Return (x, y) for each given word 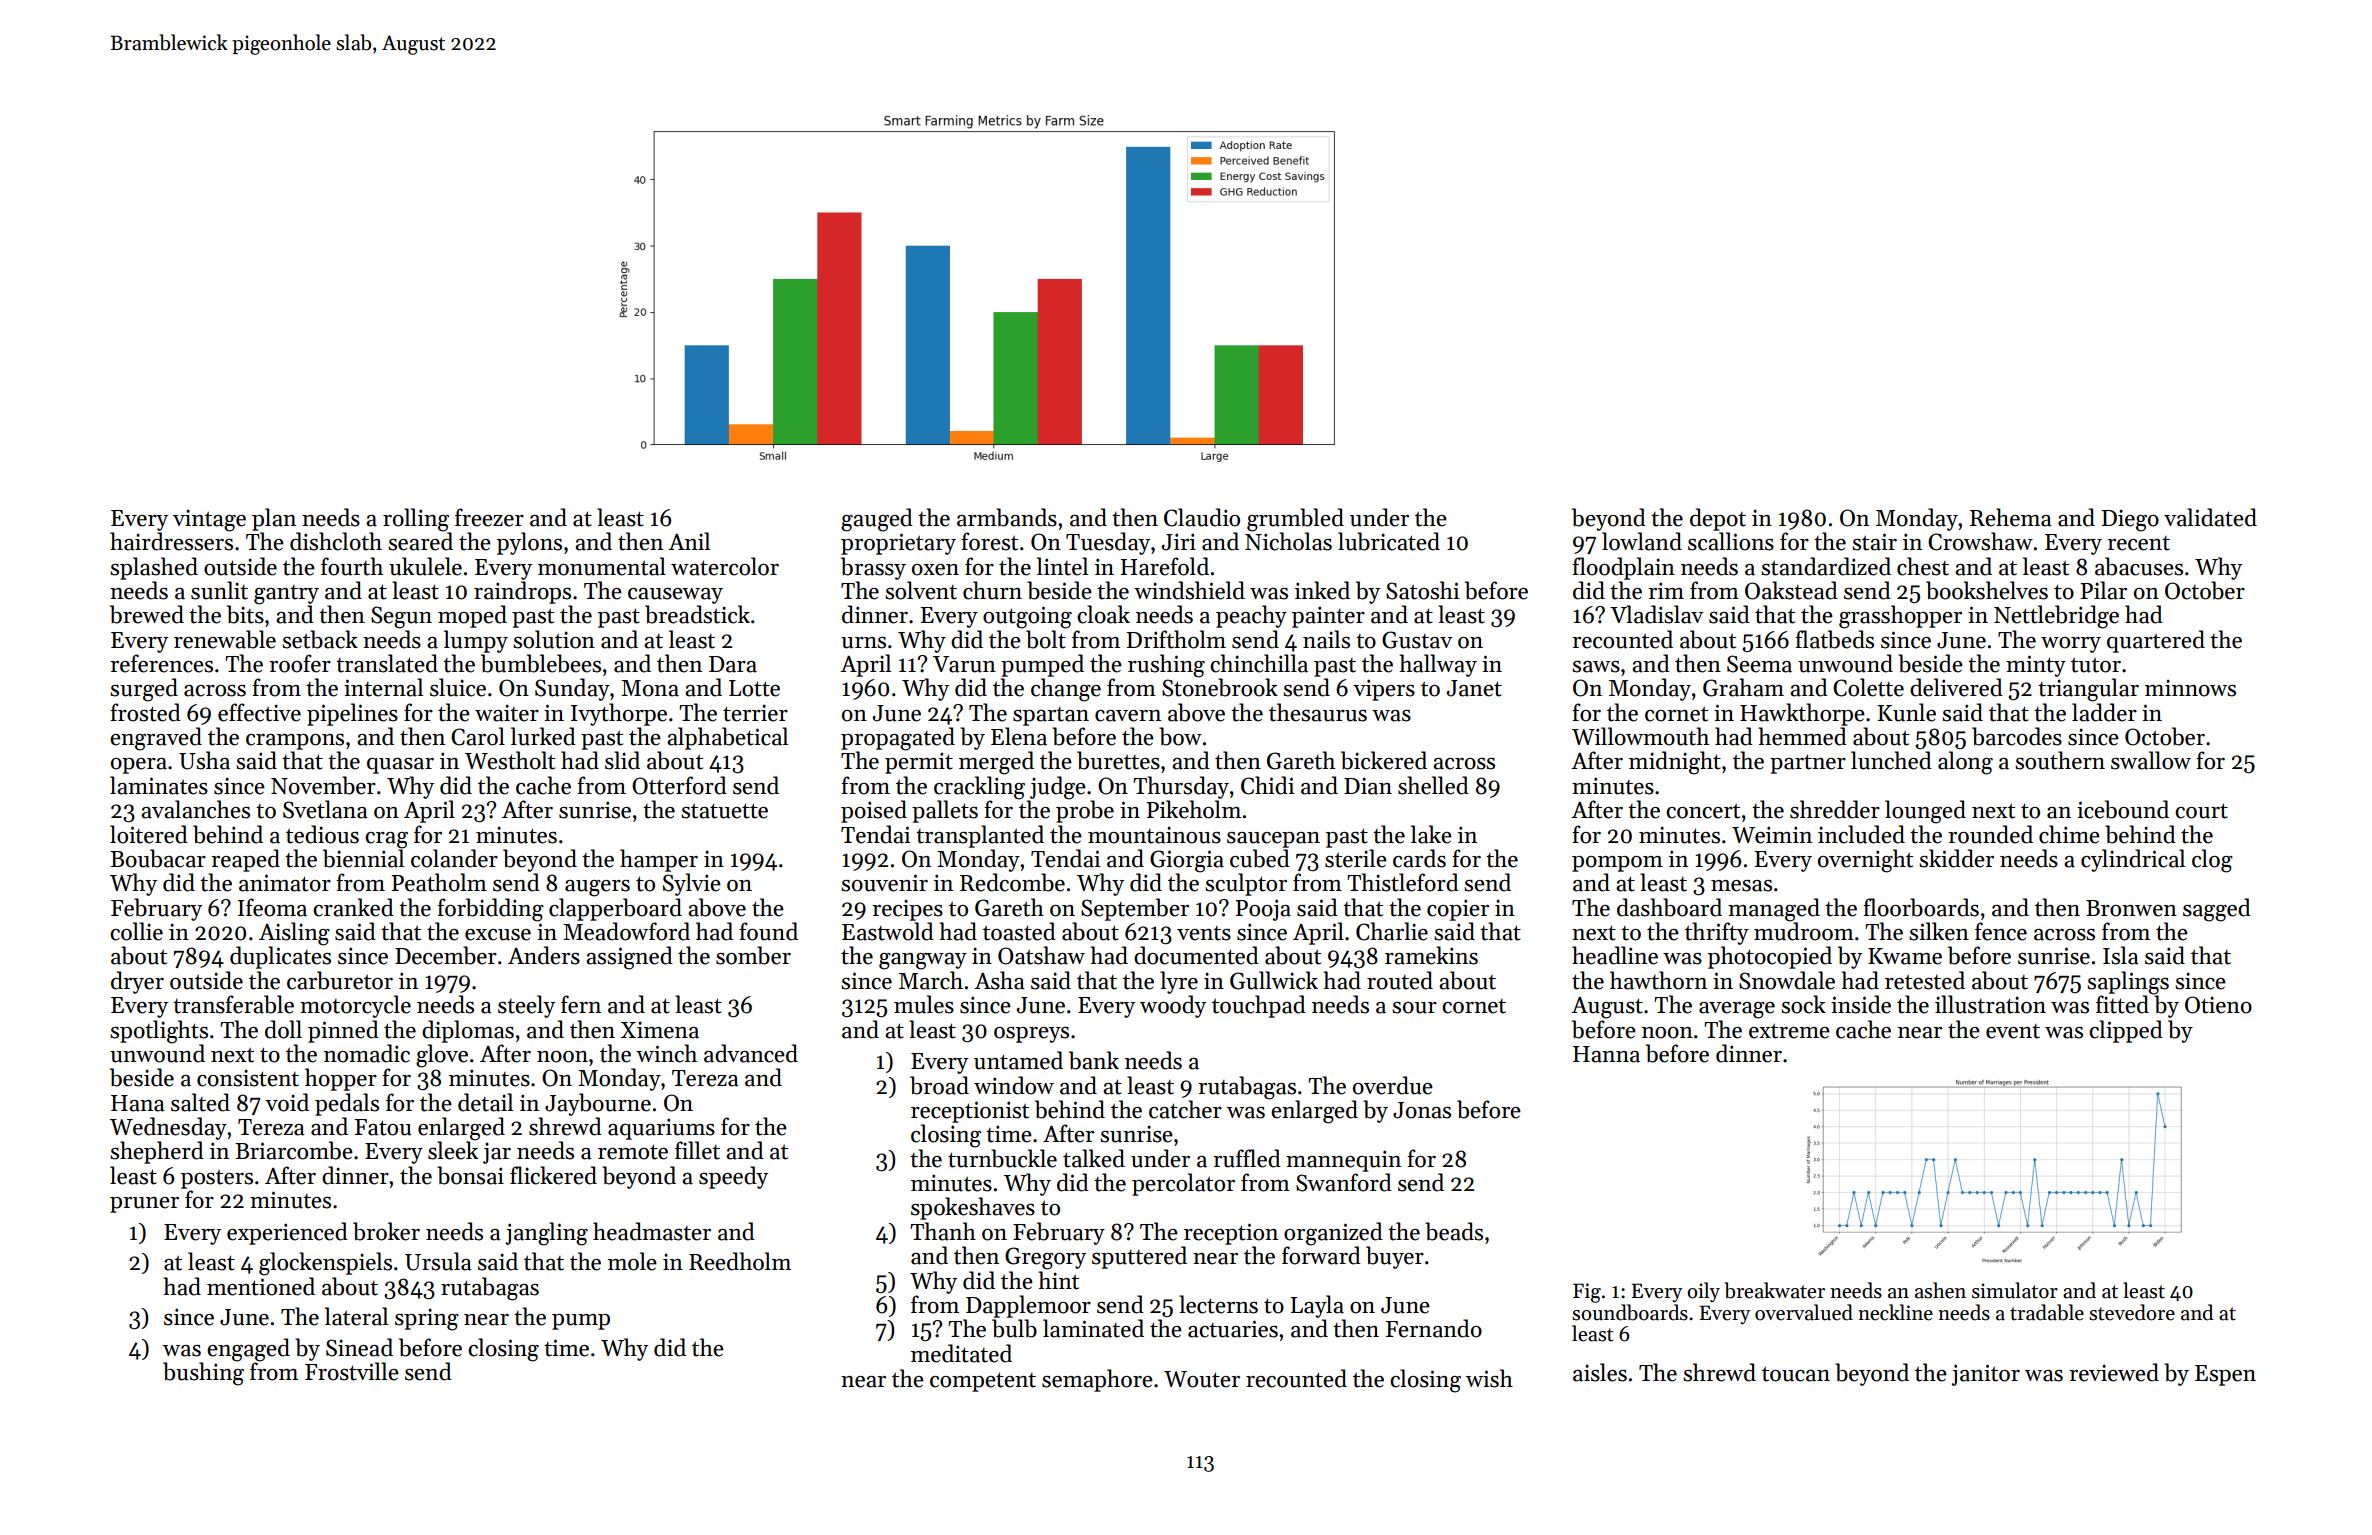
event (2013, 1031)
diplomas (468, 1031)
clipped (2126, 1031)
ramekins (1431, 955)
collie (136, 931)
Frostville (352, 1371)
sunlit (219, 590)
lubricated (1389, 541)
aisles (1600, 1372)
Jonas (1422, 1110)
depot (1718, 519)
